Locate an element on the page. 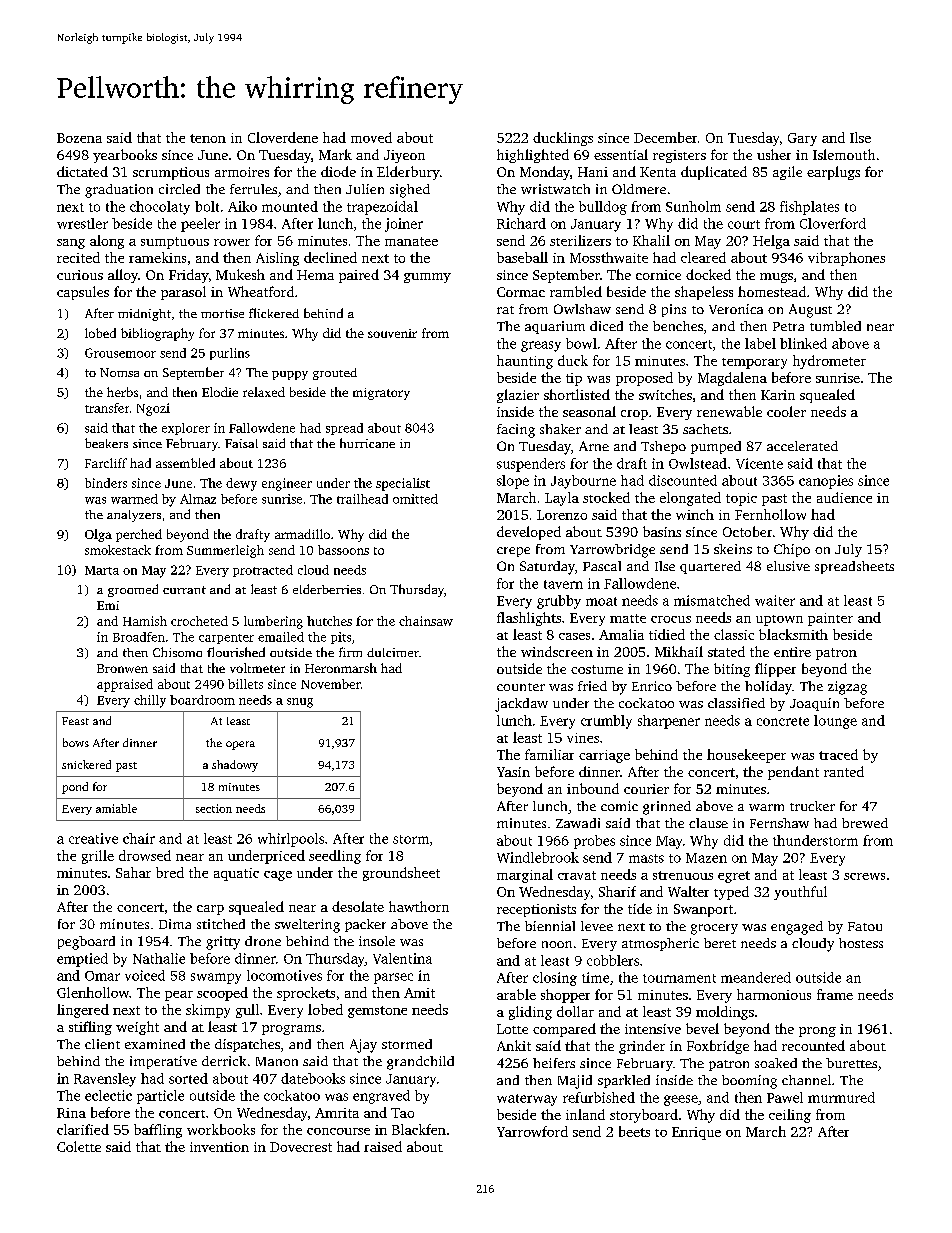 This page has height=1233, width=952. sprockets is located at coordinates (306, 994).
